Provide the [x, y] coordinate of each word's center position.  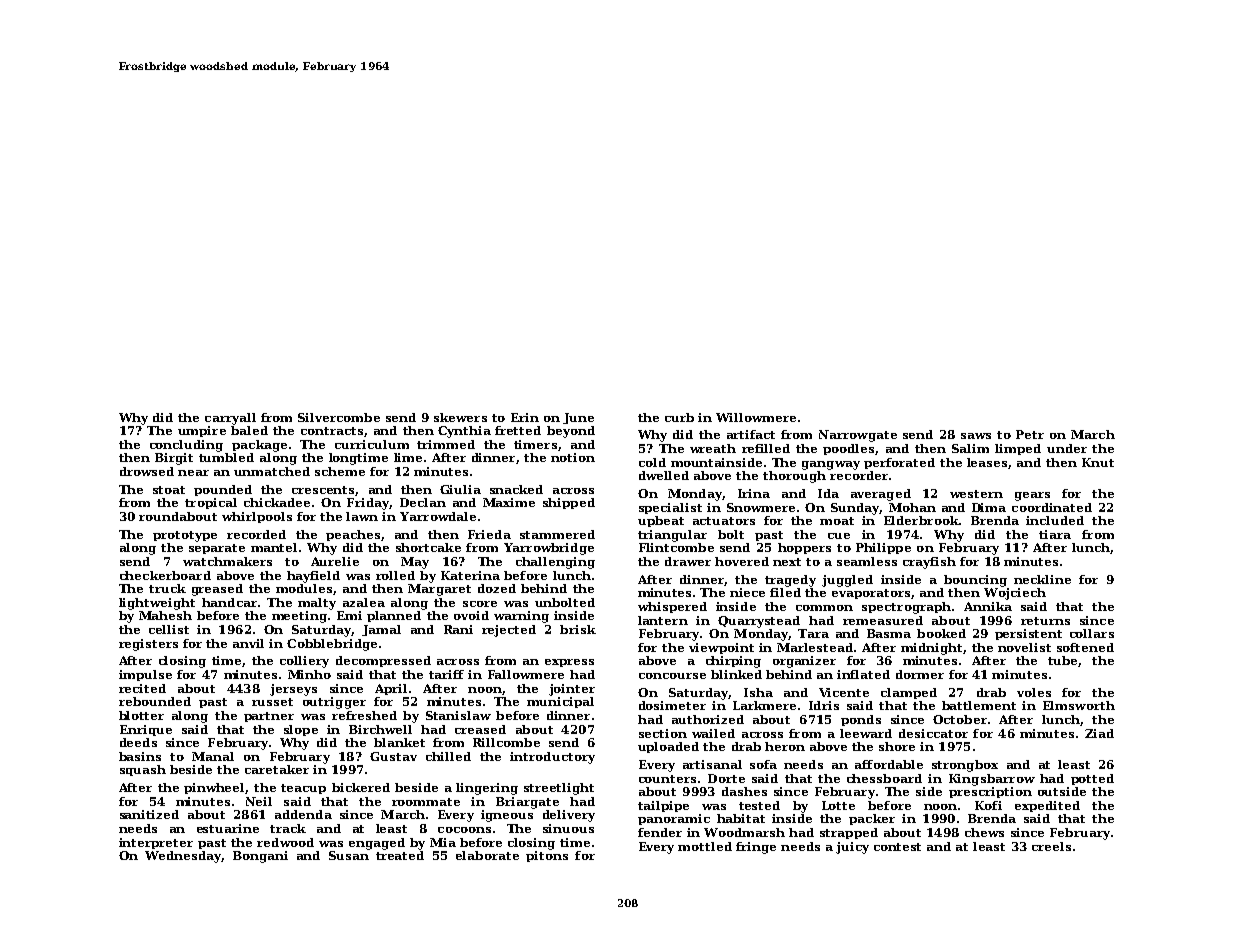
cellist [169, 629]
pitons [547, 856]
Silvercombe [339, 417]
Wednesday [183, 857]
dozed [497, 588]
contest [897, 847]
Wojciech [1015, 594]
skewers [460, 417]
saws [976, 436]
